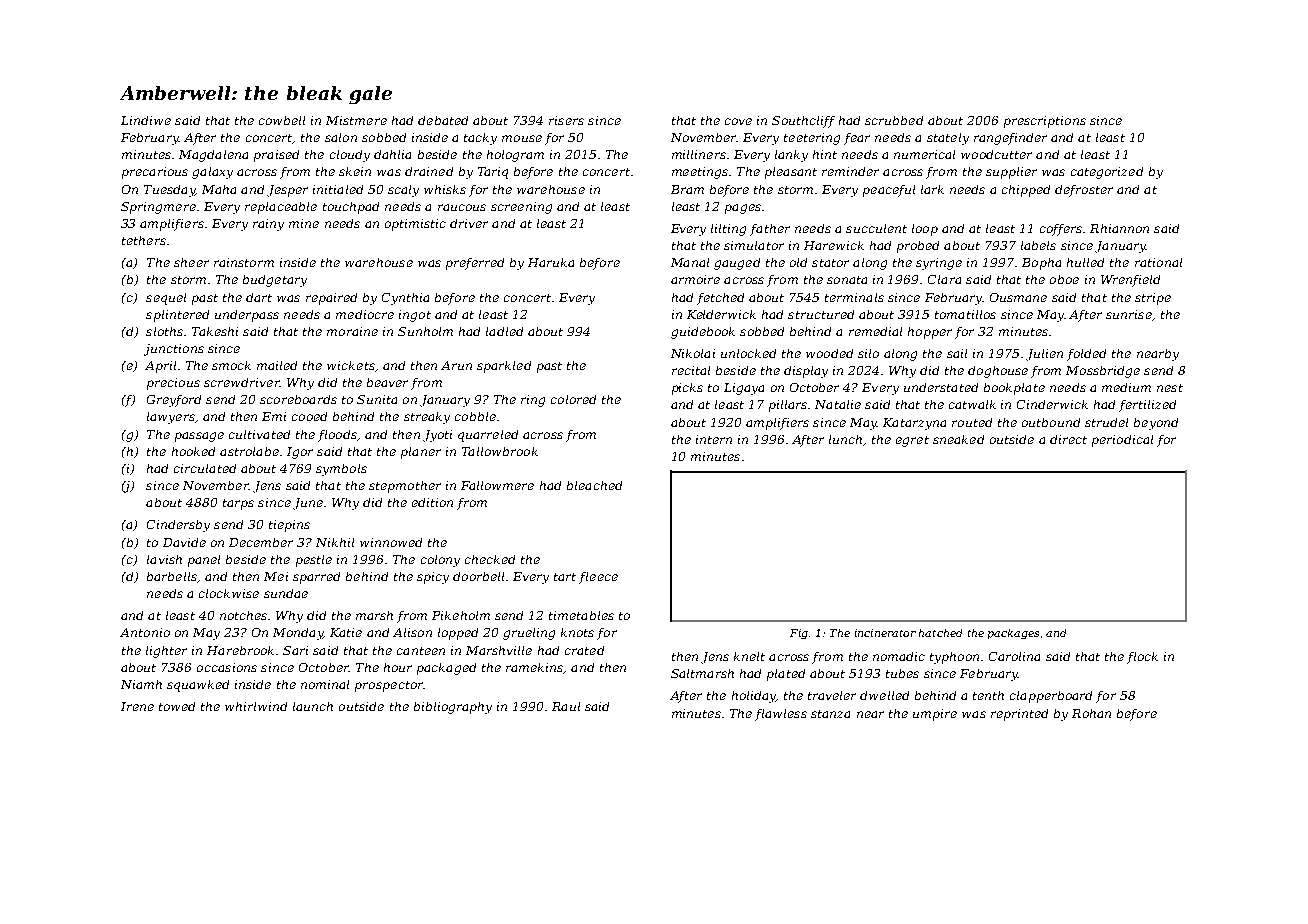  I want to click on knots, so click(577, 632).
